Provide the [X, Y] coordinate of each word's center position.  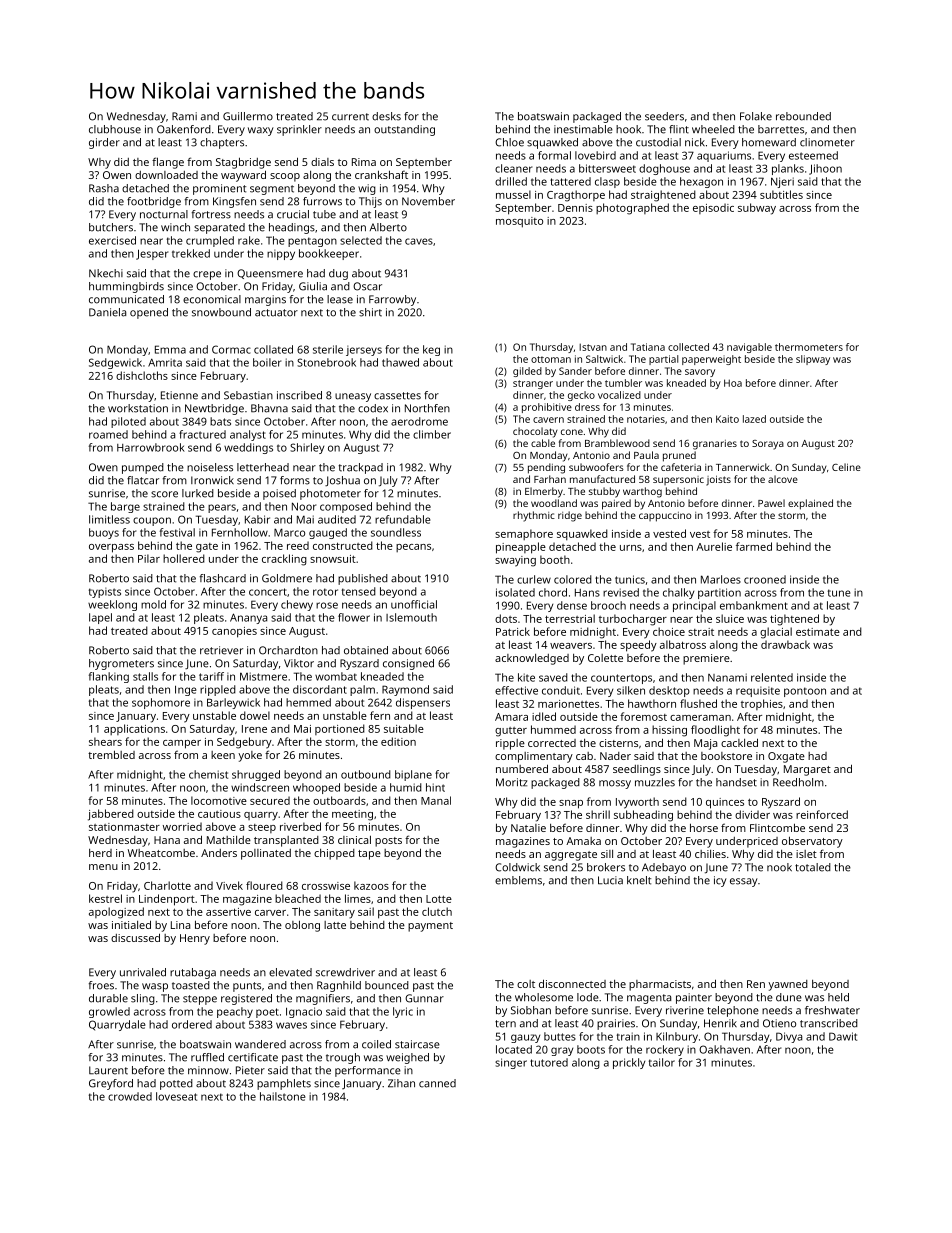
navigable [749, 348]
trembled [111, 754]
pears [222, 508]
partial [663, 360]
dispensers [423, 703]
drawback [785, 644]
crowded [130, 1096]
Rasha [104, 188]
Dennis [575, 208]
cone [572, 432]
